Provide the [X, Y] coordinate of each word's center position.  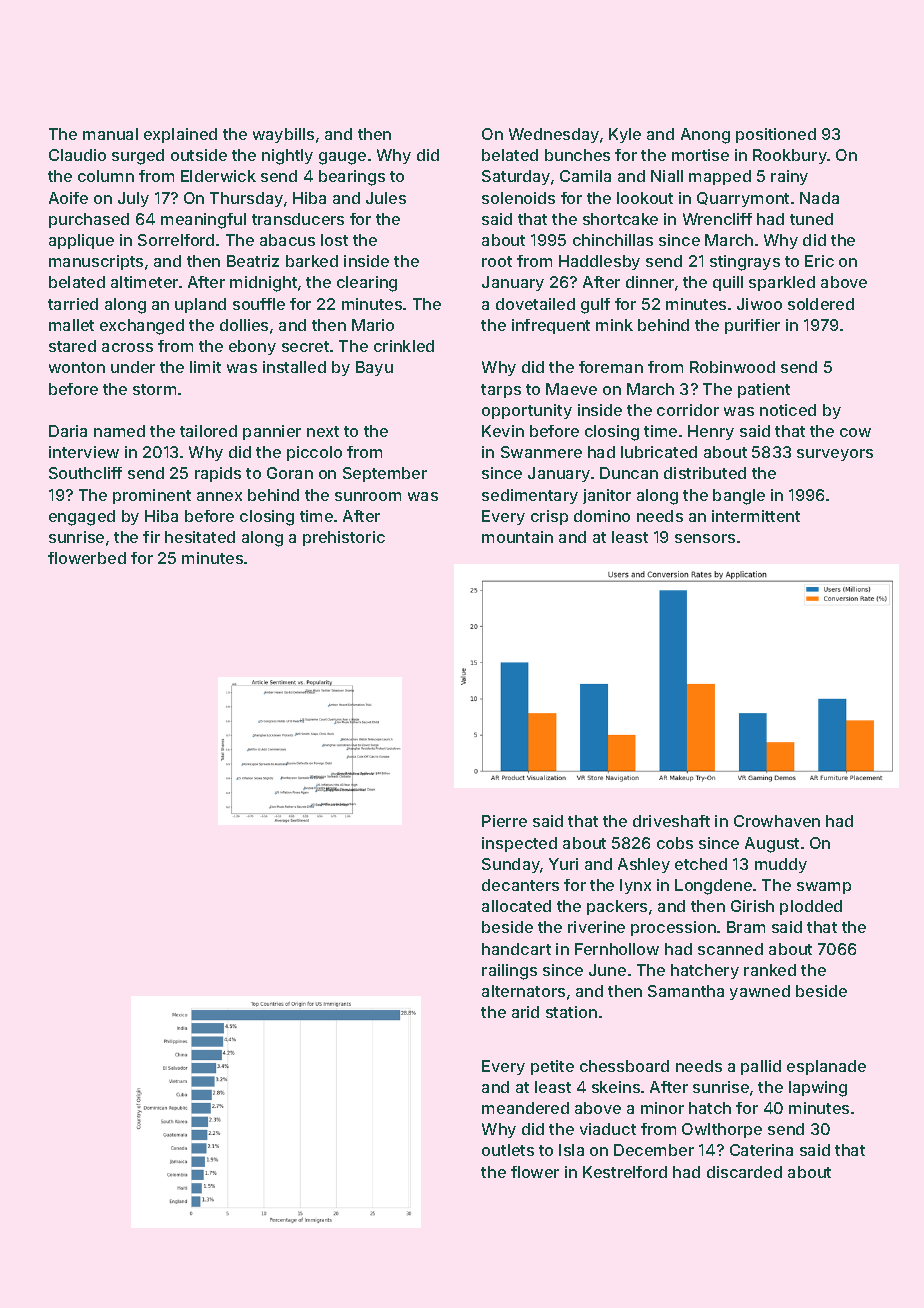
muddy [781, 865]
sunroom [368, 496]
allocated [516, 906]
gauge [342, 158]
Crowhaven [777, 821]
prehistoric [344, 538]
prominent [152, 496]
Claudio [77, 155]
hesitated [200, 537]
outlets [508, 1150]
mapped [720, 177]
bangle [739, 497]
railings [509, 972]
